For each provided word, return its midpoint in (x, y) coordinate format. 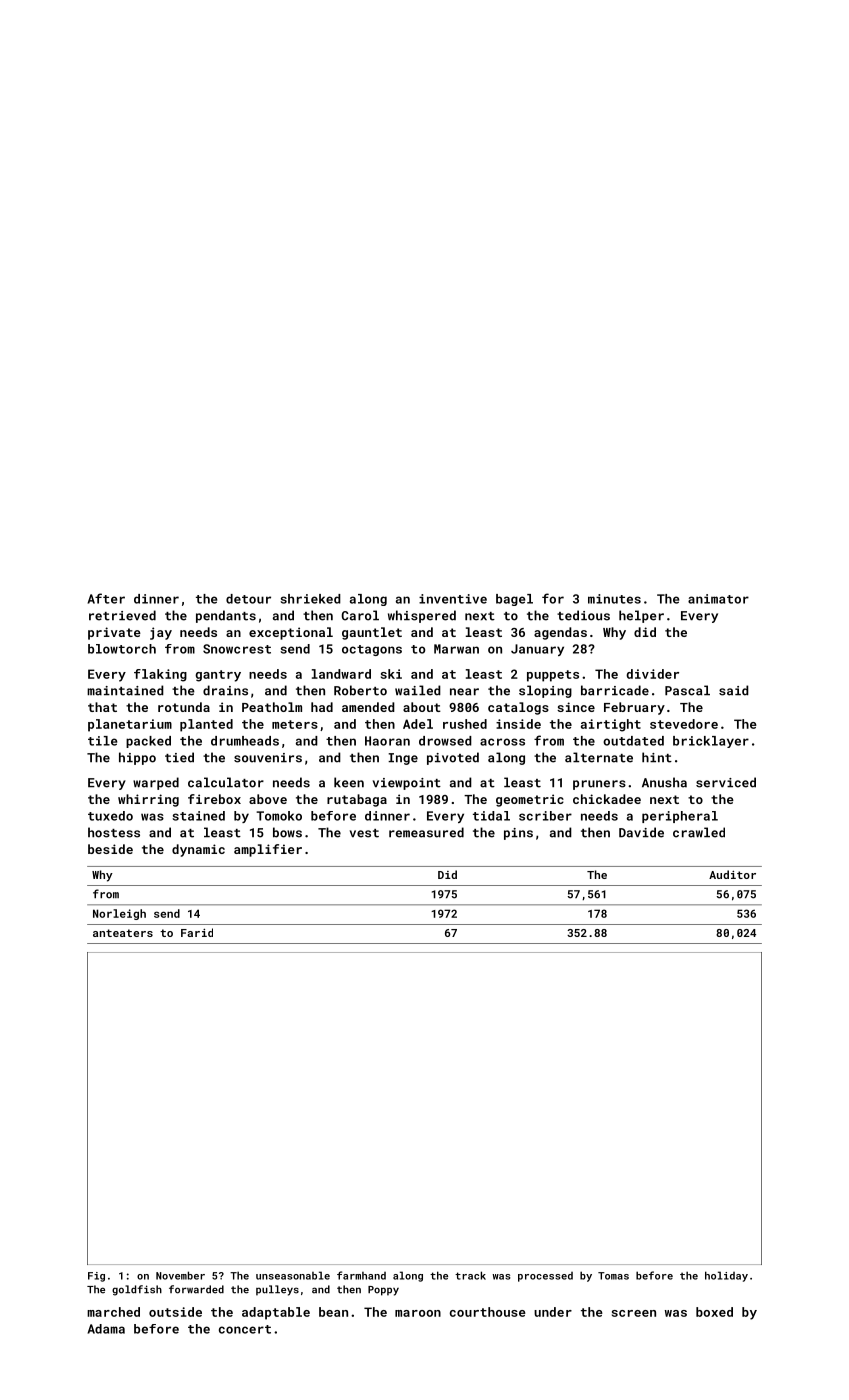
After (106, 598)
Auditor (732, 874)
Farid (197, 932)
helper (641, 616)
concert (245, 1329)
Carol (360, 615)
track (470, 1275)
